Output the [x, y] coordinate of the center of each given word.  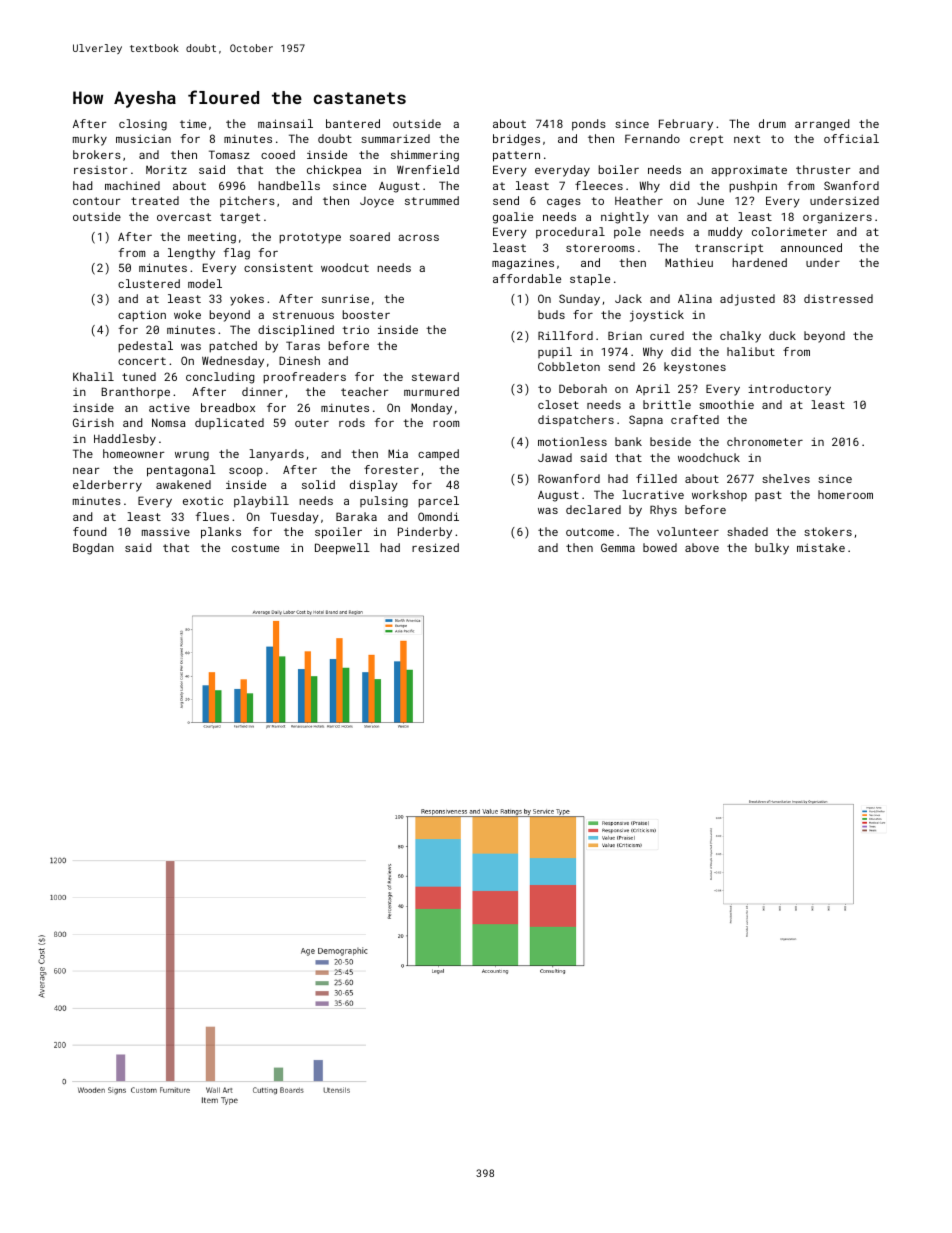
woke [187, 314]
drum [772, 123]
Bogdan [93, 549]
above [702, 547]
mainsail [285, 123]
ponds [589, 125]
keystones [695, 368]
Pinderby [425, 533]
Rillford [565, 335]
